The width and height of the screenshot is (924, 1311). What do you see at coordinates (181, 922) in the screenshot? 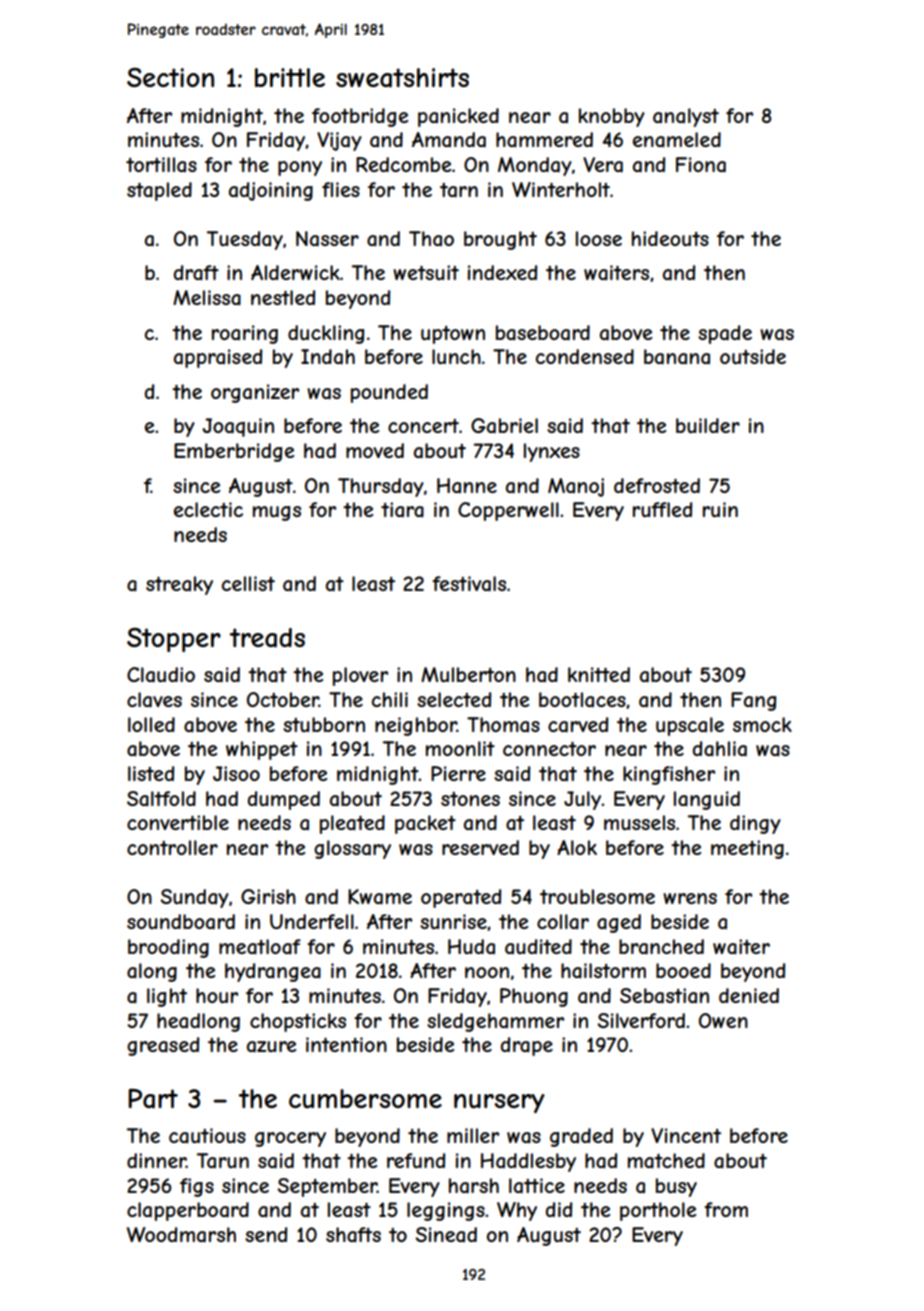
I see `soundboard` at bounding box center [181, 922].
